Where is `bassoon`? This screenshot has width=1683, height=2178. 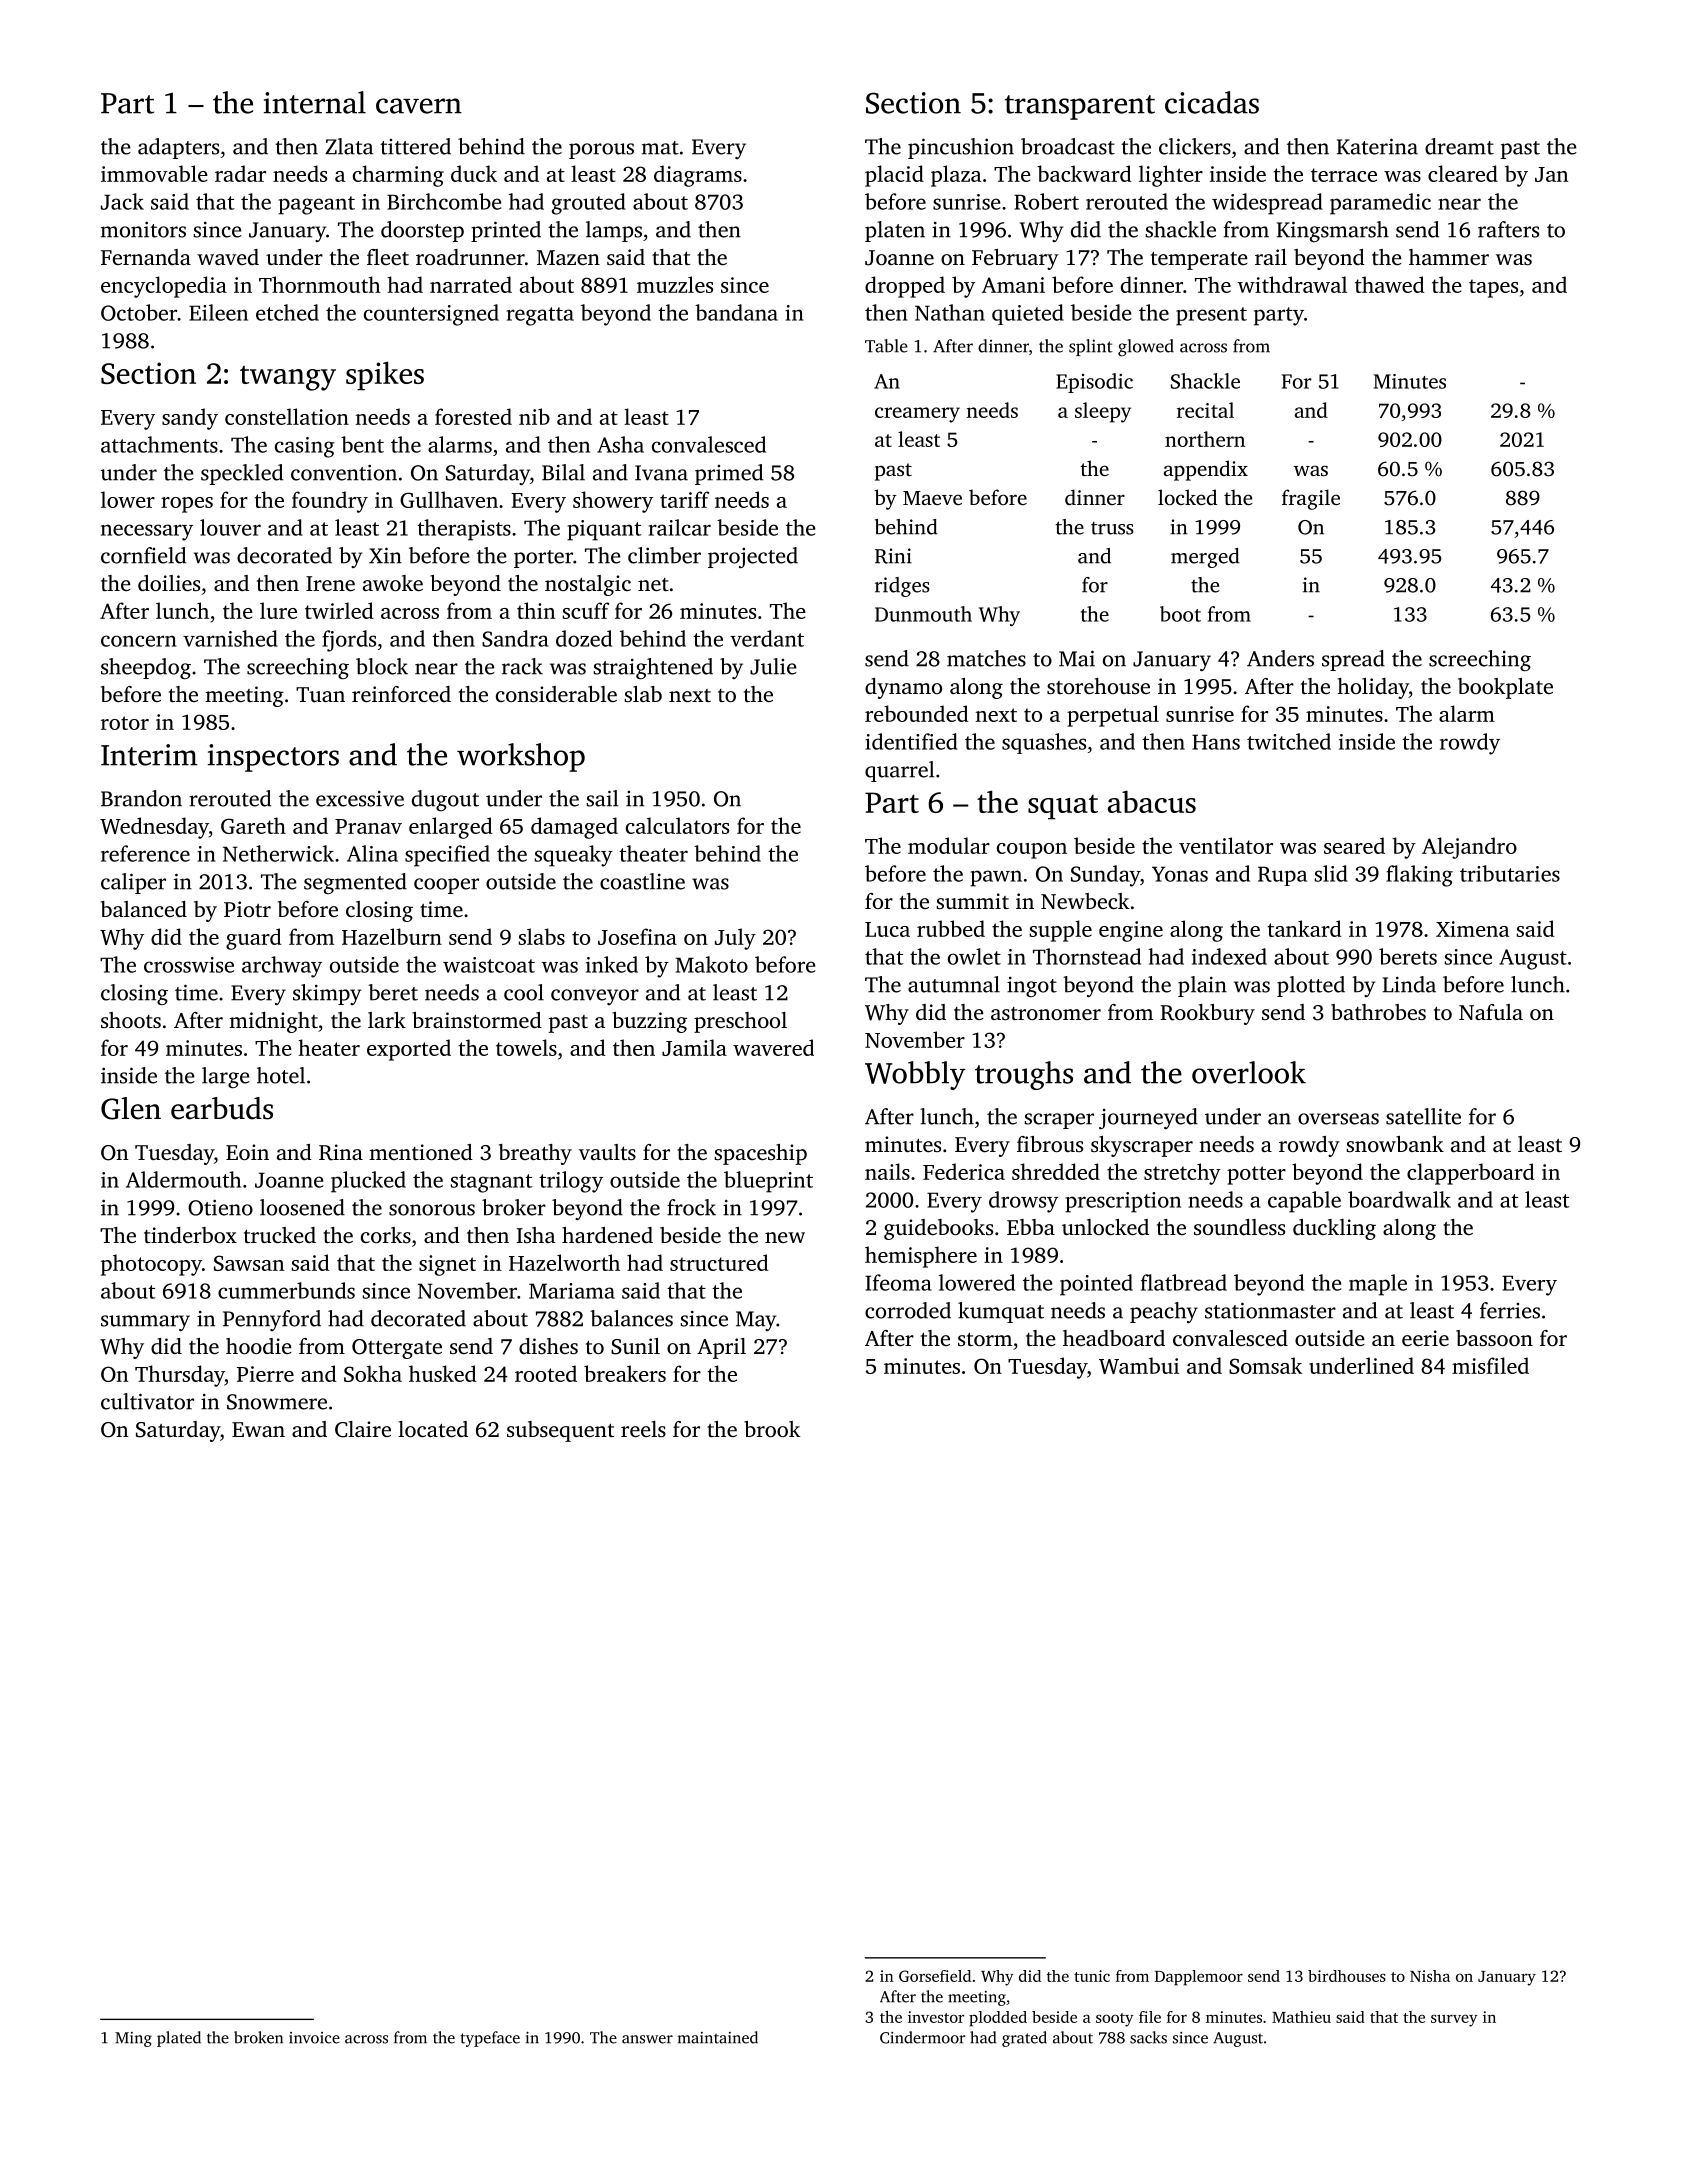 bassoon is located at coordinates (1494, 1338).
